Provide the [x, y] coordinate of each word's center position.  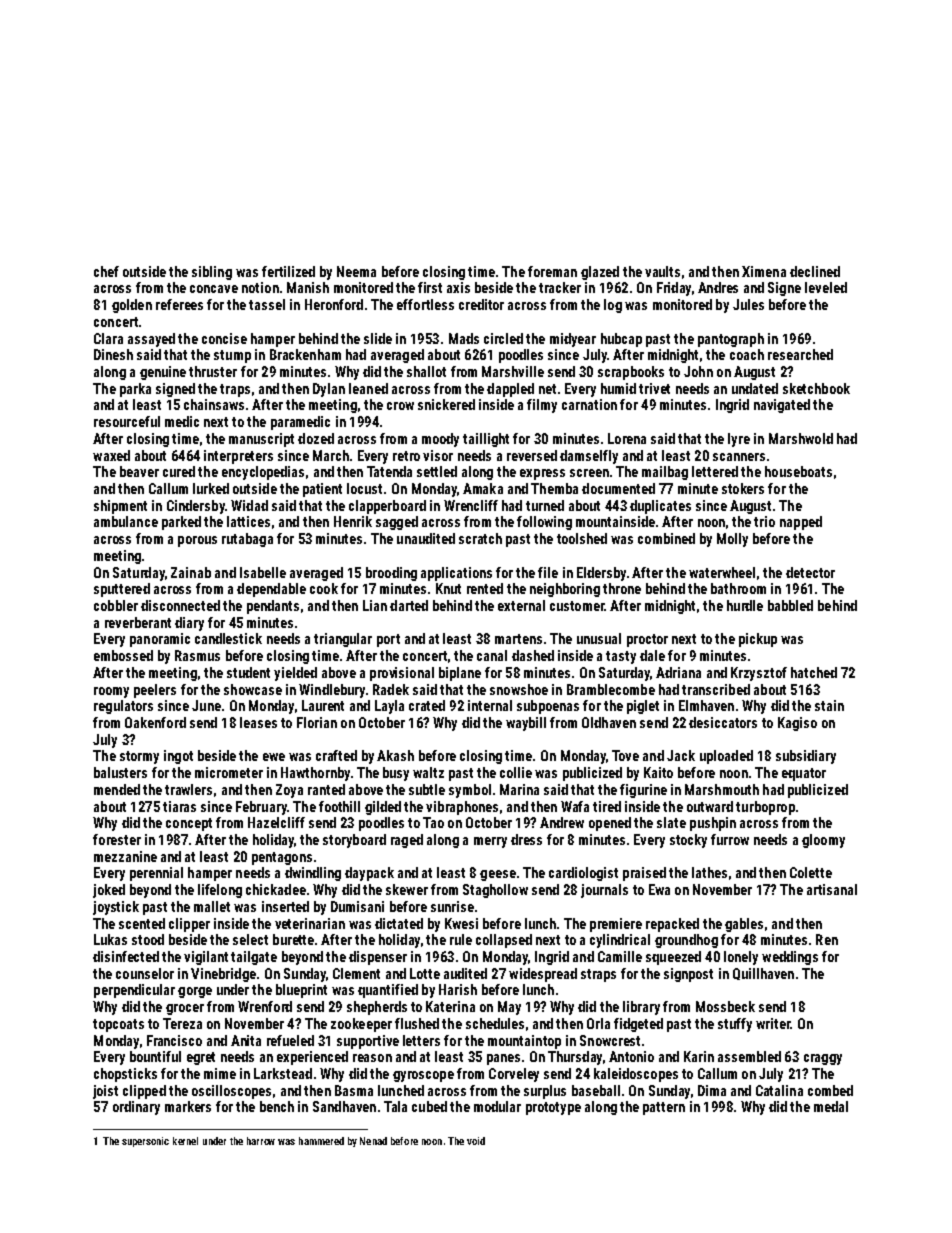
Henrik [353, 521]
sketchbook [816, 388]
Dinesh [113, 354]
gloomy [823, 841]
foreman [552, 271]
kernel [185, 1141]
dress [526, 839]
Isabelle [263, 572]
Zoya [289, 791]
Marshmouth [722, 789]
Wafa [575, 806]
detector [810, 572]
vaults [662, 271]
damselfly [589, 457]
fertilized [288, 271]
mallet [212, 906]
